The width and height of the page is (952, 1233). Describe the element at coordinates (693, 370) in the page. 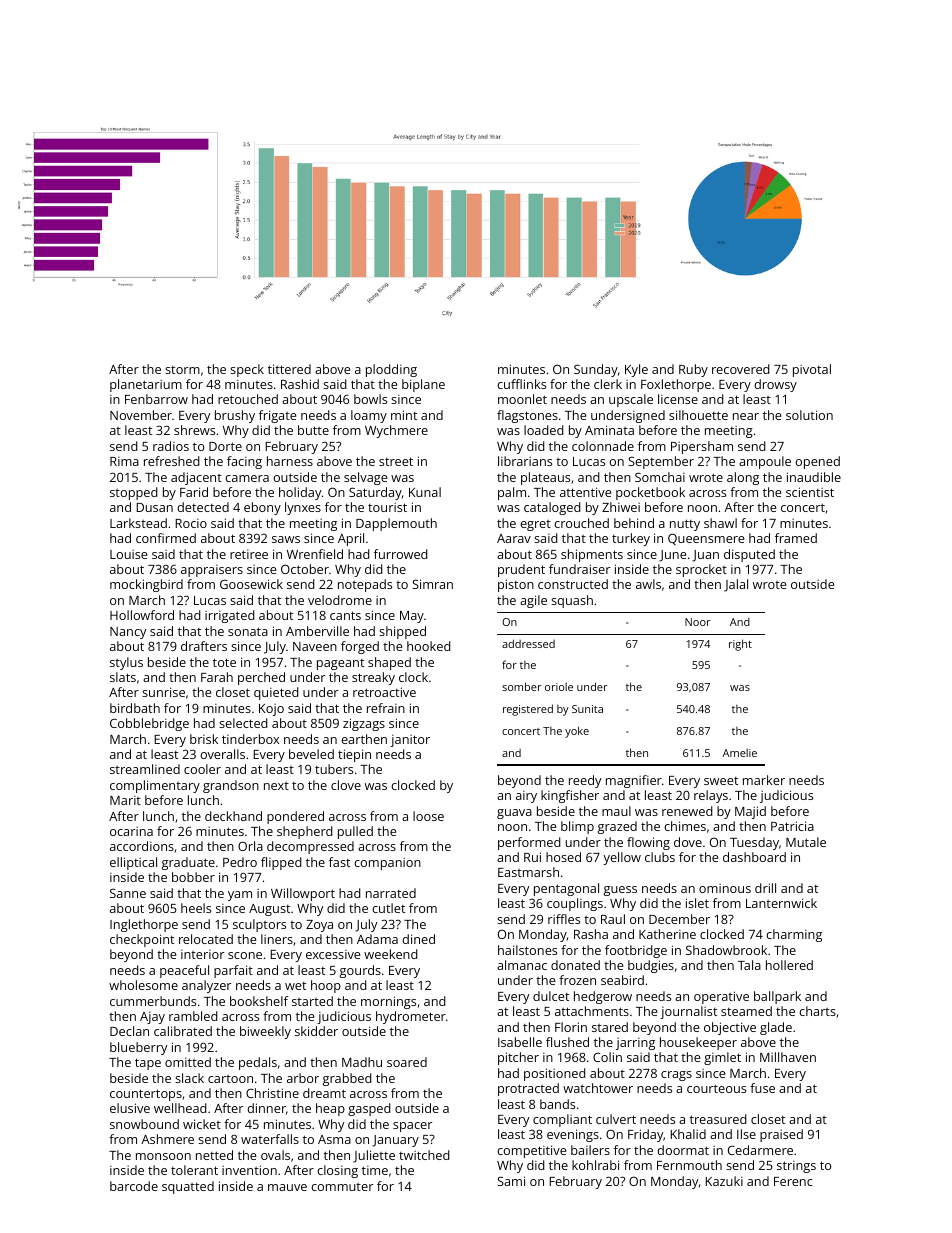

I see `Ruby` at that location.
